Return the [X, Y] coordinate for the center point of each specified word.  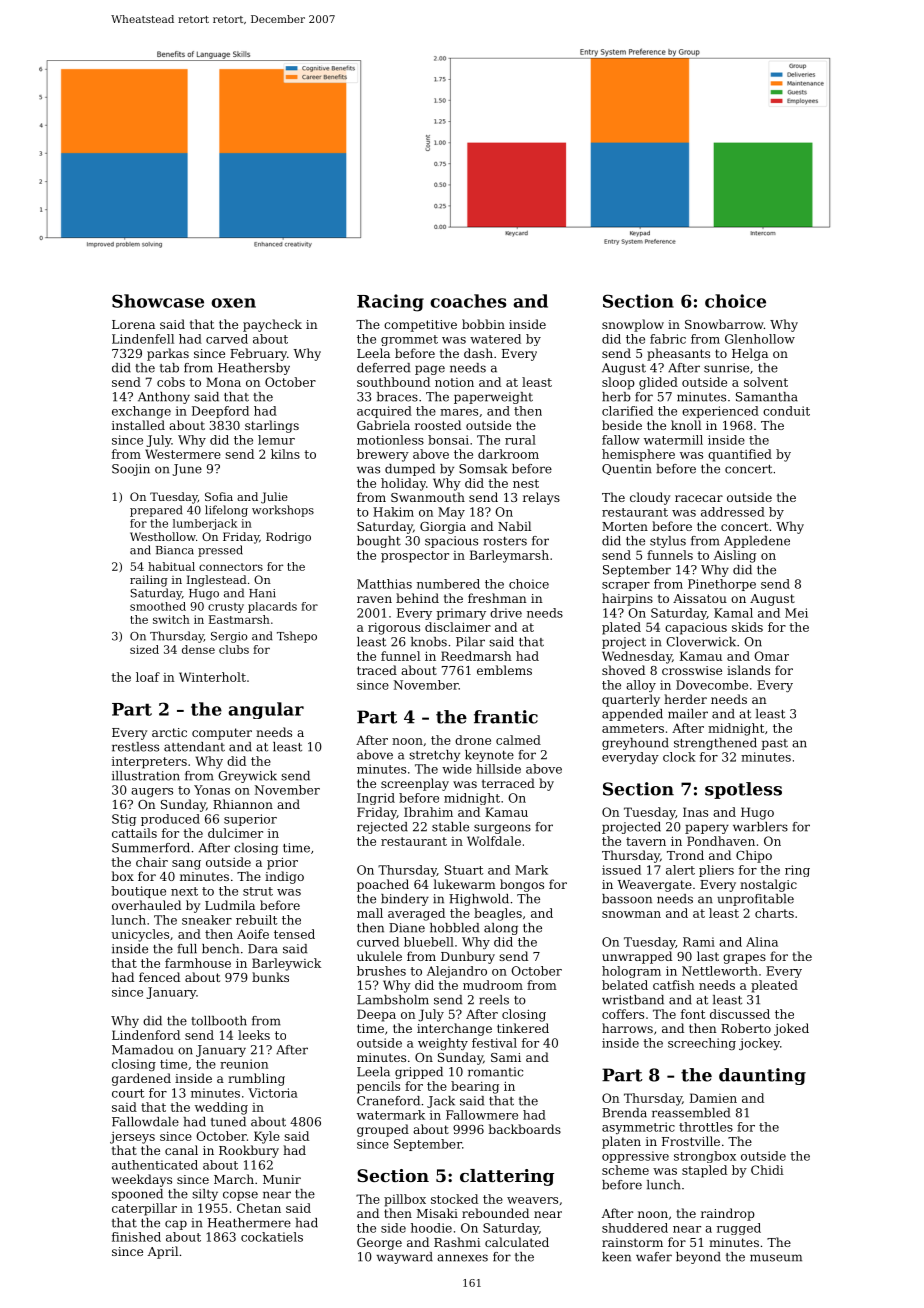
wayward [405, 1258]
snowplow [633, 325]
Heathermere [249, 1223]
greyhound [635, 744]
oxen [233, 303]
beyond [698, 1258]
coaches [468, 301]
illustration [146, 776]
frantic [506, 717]
